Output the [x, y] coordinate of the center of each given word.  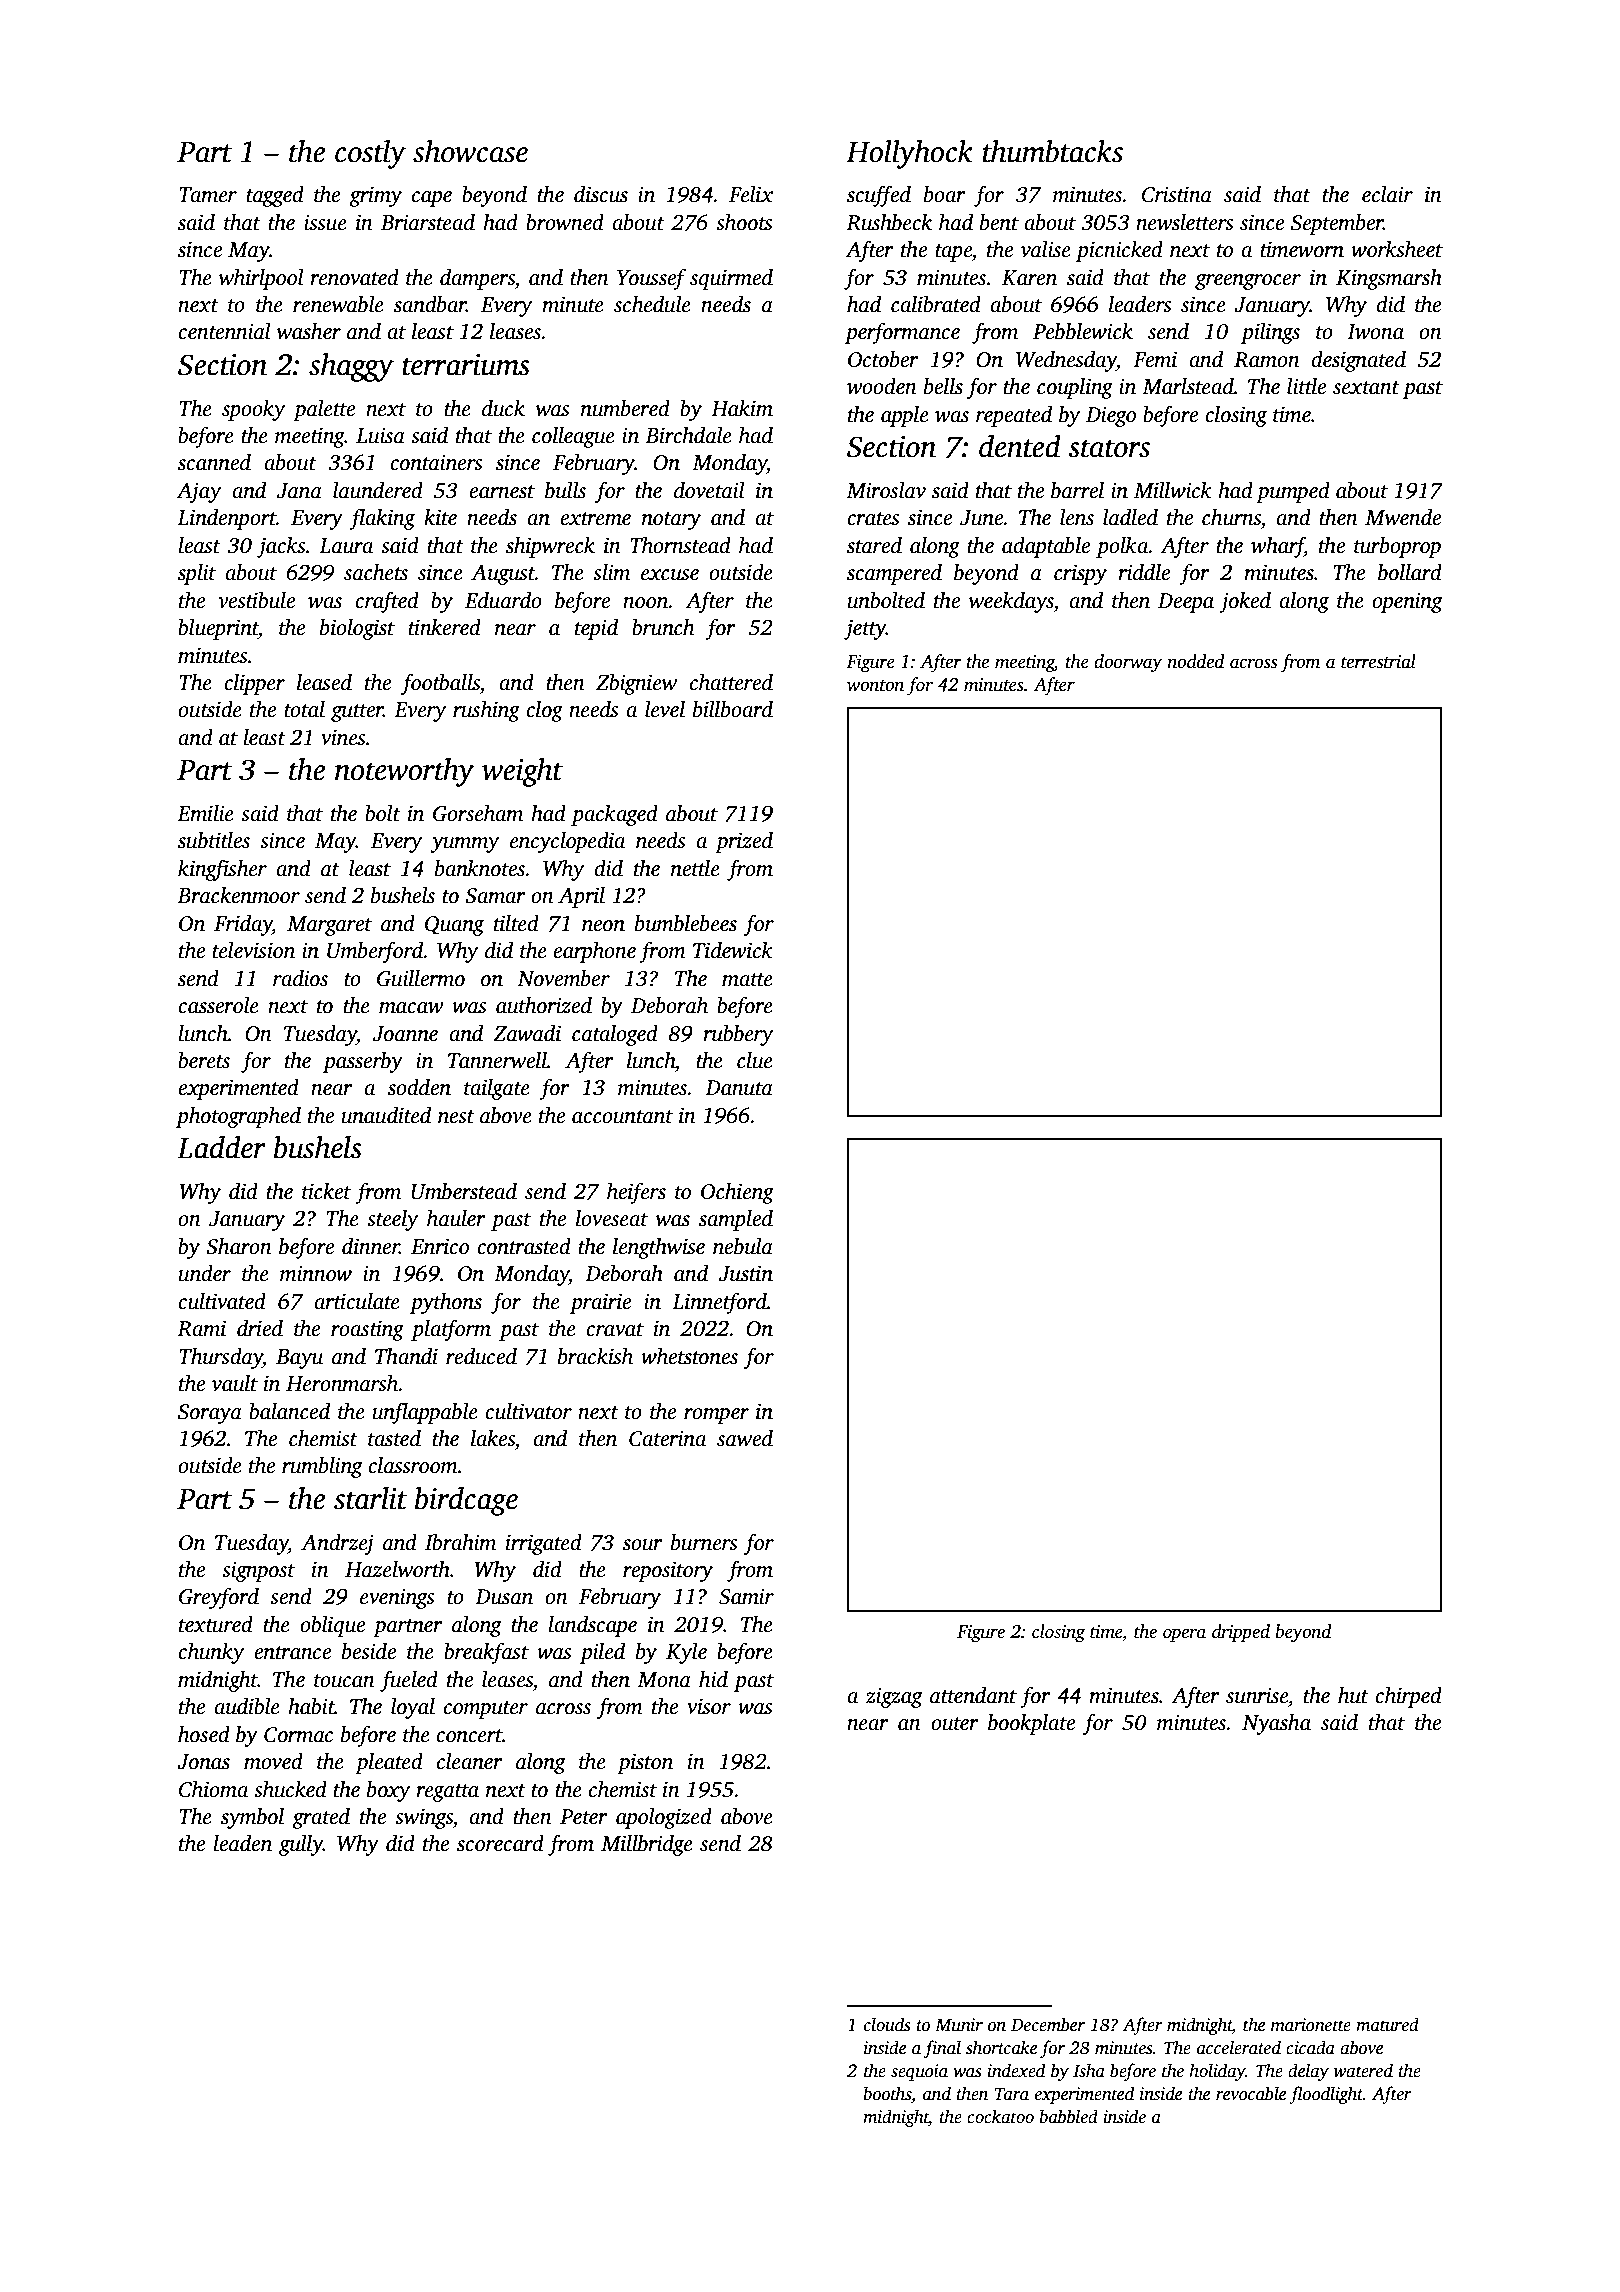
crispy [1080, 574]
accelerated [1239, 2047]
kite [440, 517]
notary [671, 521]
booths [887, 2093]
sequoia [919, 2072]
